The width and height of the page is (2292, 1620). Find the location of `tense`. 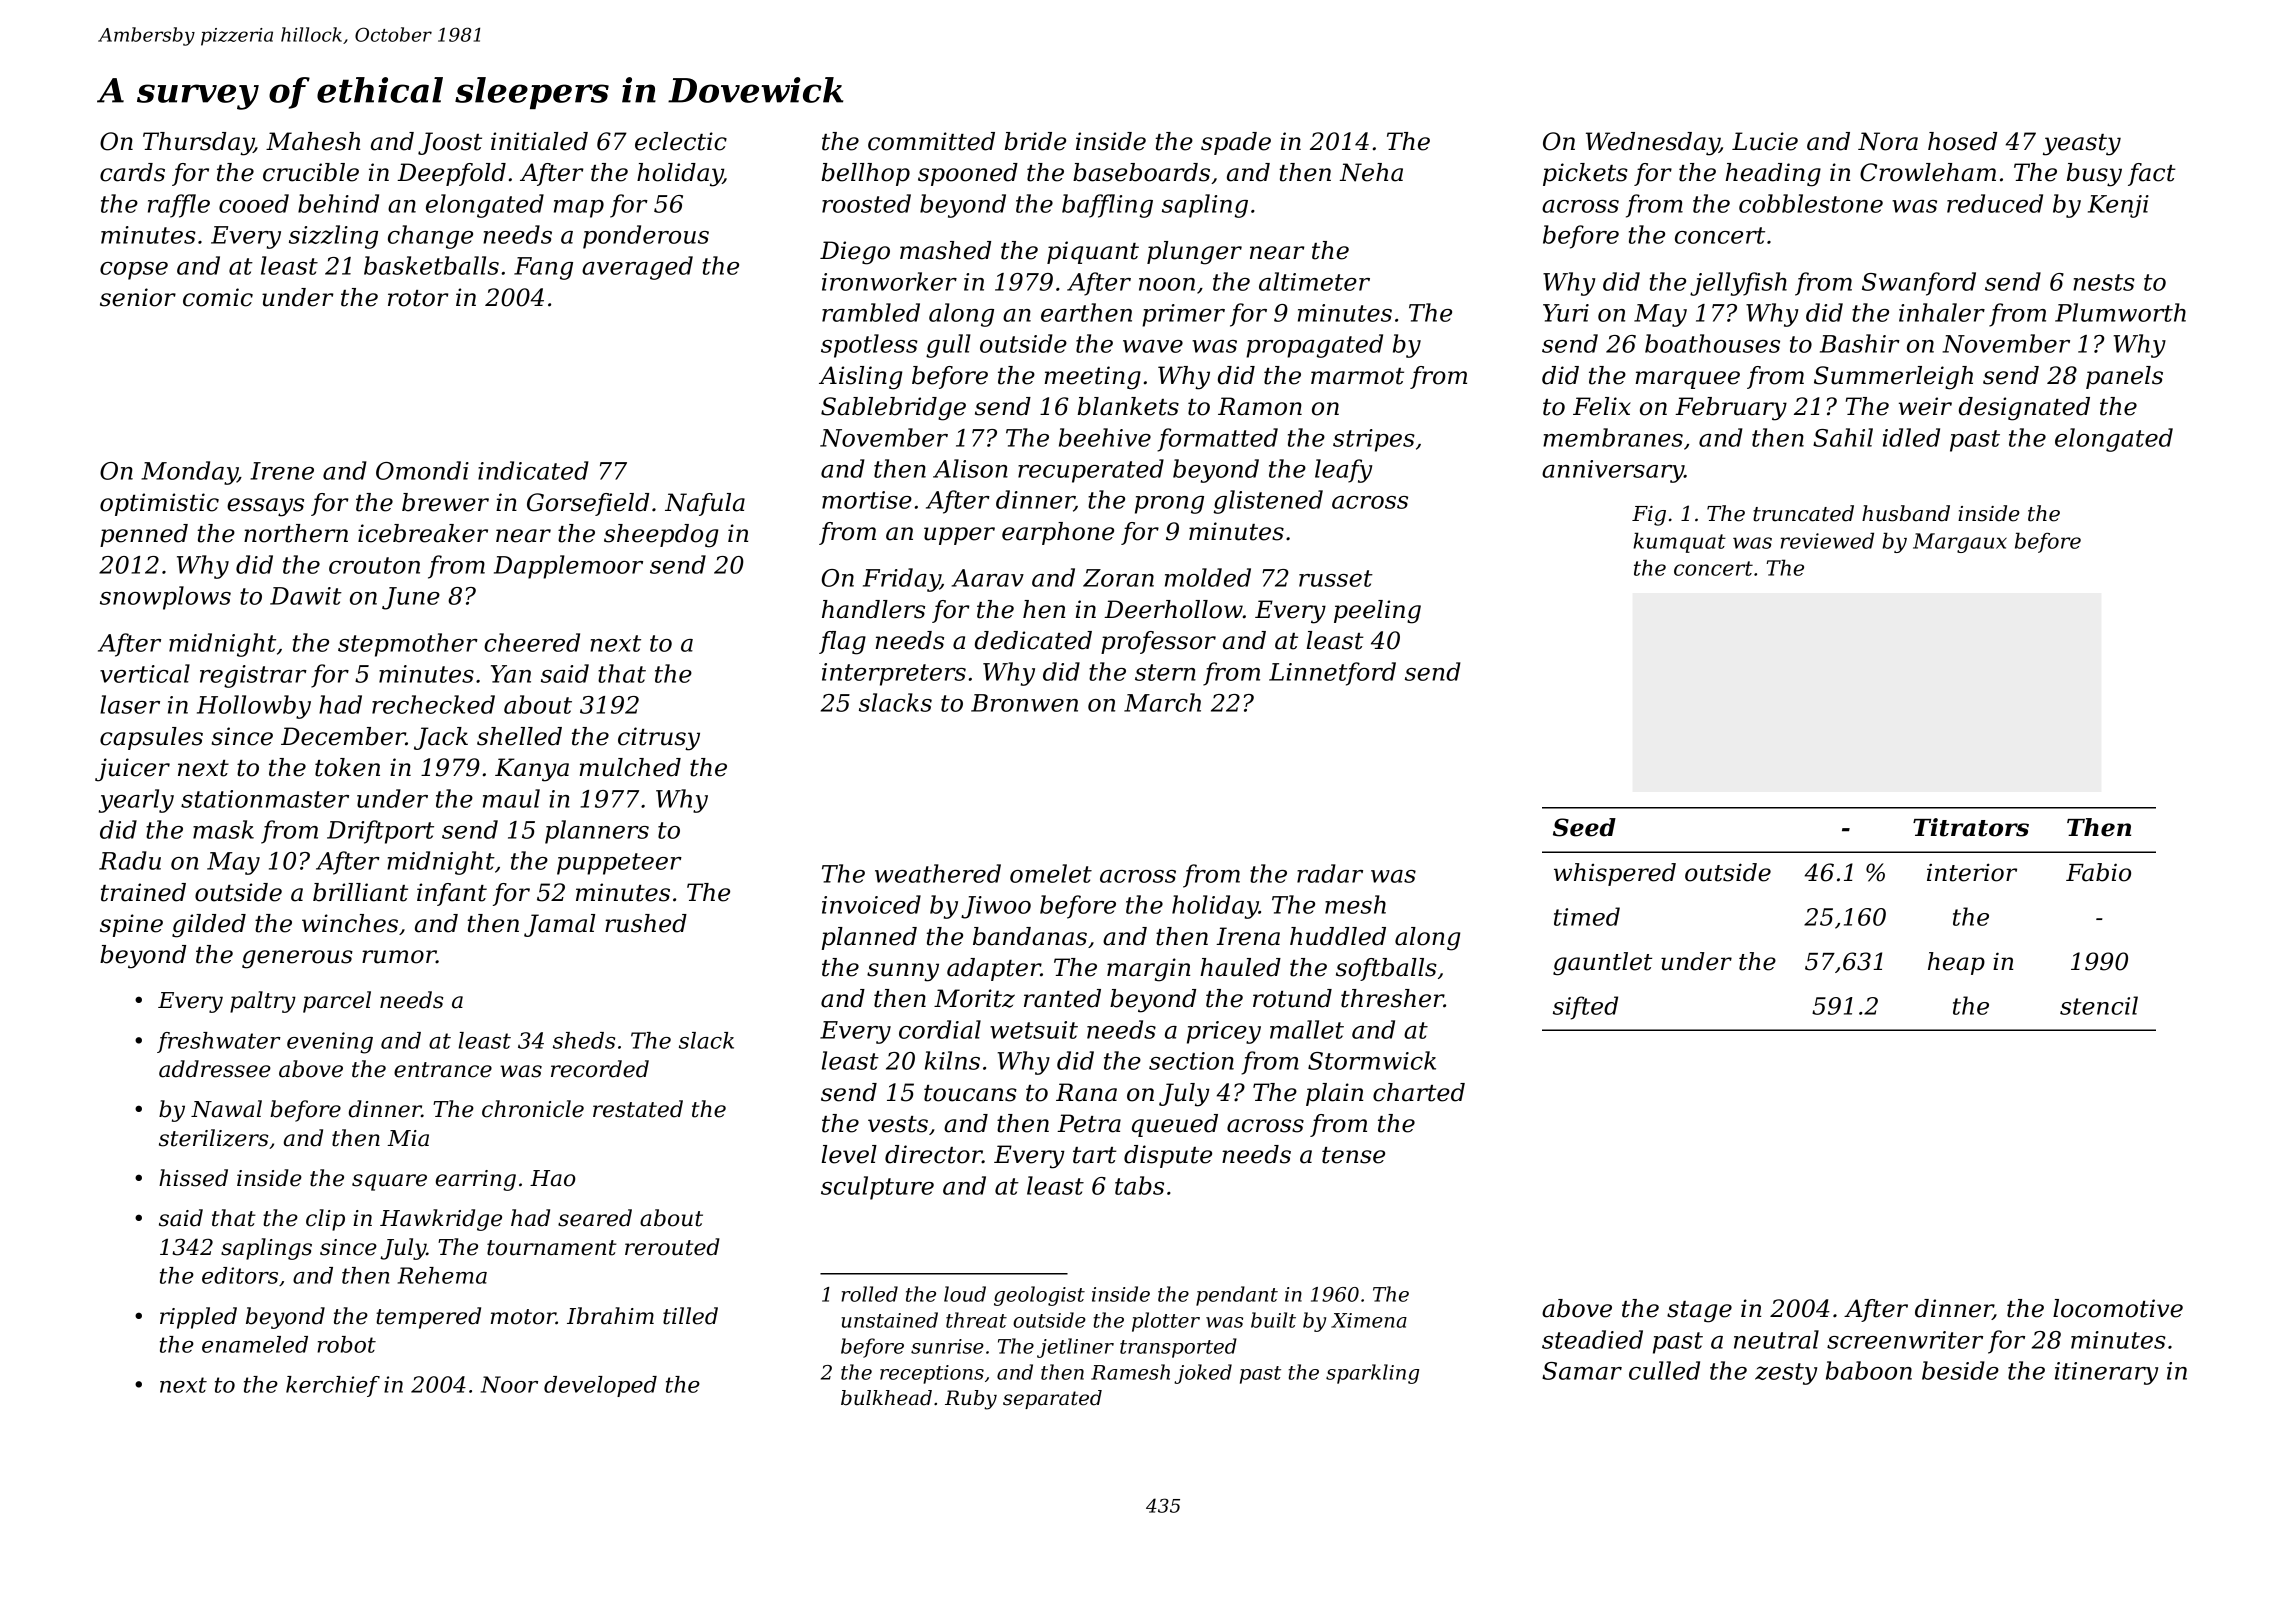

tense is located at coordinates (1353, 1155).
